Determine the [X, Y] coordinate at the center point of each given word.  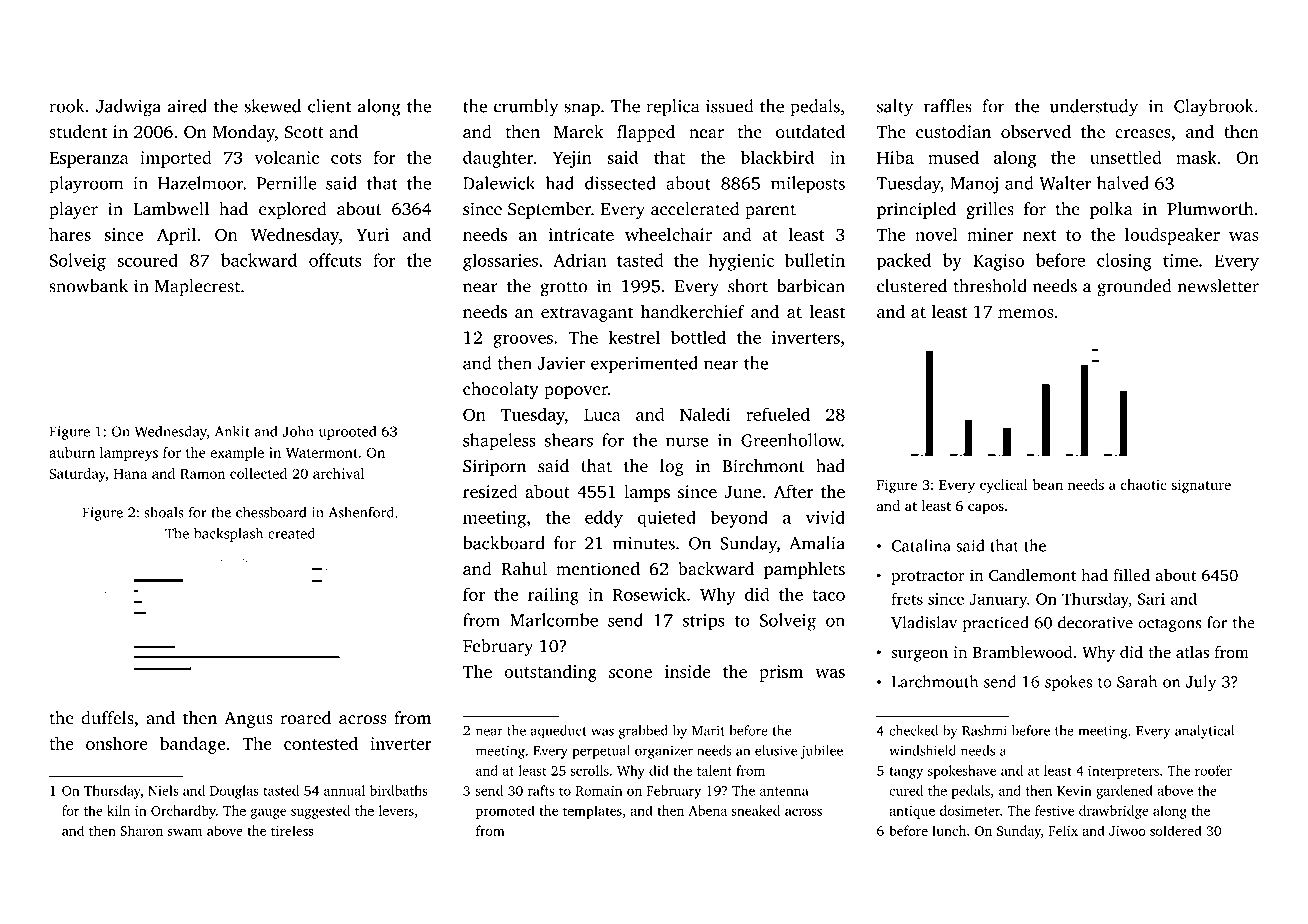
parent [770, 211]
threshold [990, 286]
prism [781, 673]
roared [305, 718]
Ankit [232, 431]
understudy [1094, 108]
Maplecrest [197, 287]
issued [729, 106]
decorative [1095, 622]
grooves [523, 341]
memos [1026, 313]
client [329, 106]
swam [185, 832]
